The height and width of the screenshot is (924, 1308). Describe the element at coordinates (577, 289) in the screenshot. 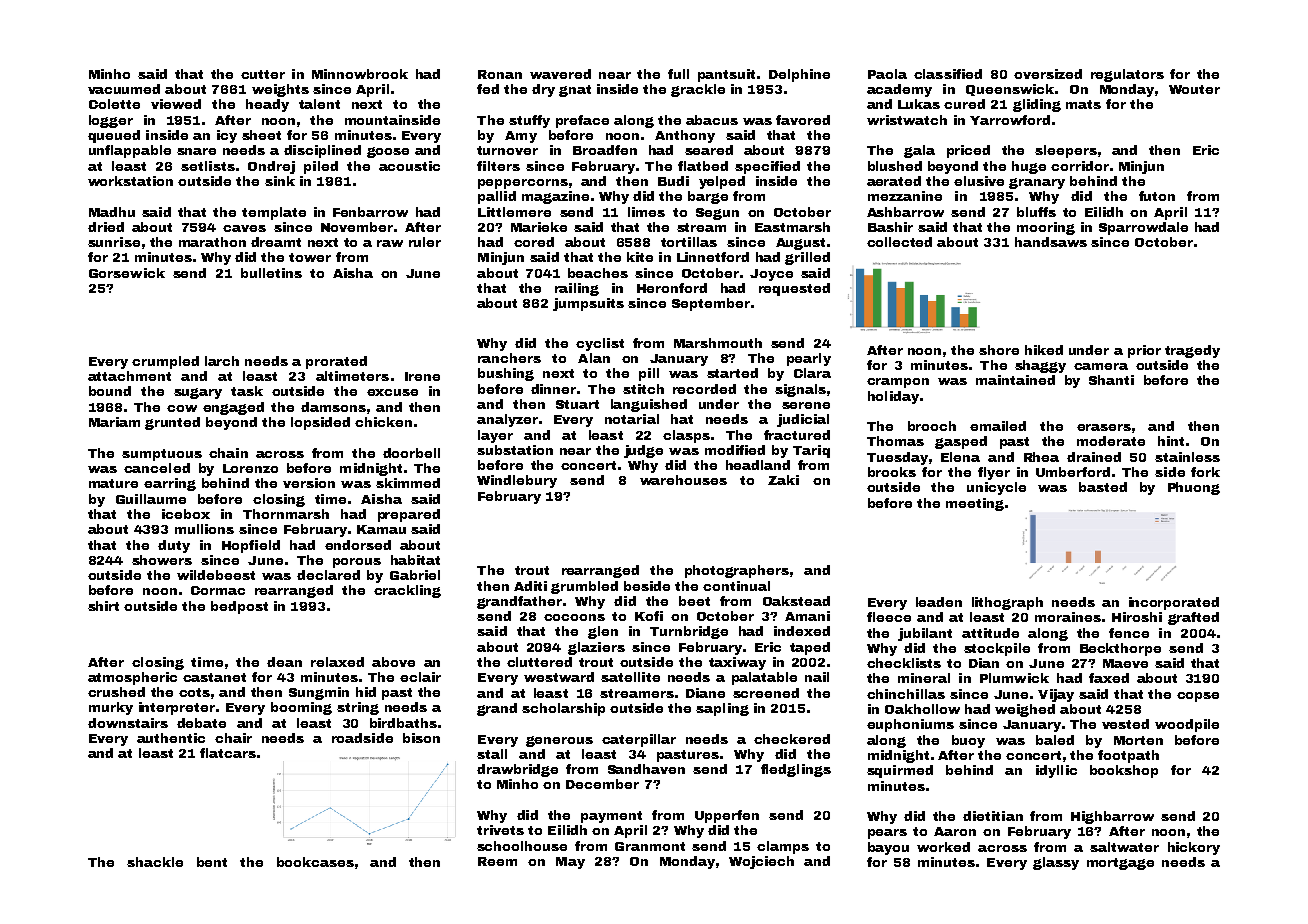

I see `railing` at that location.
